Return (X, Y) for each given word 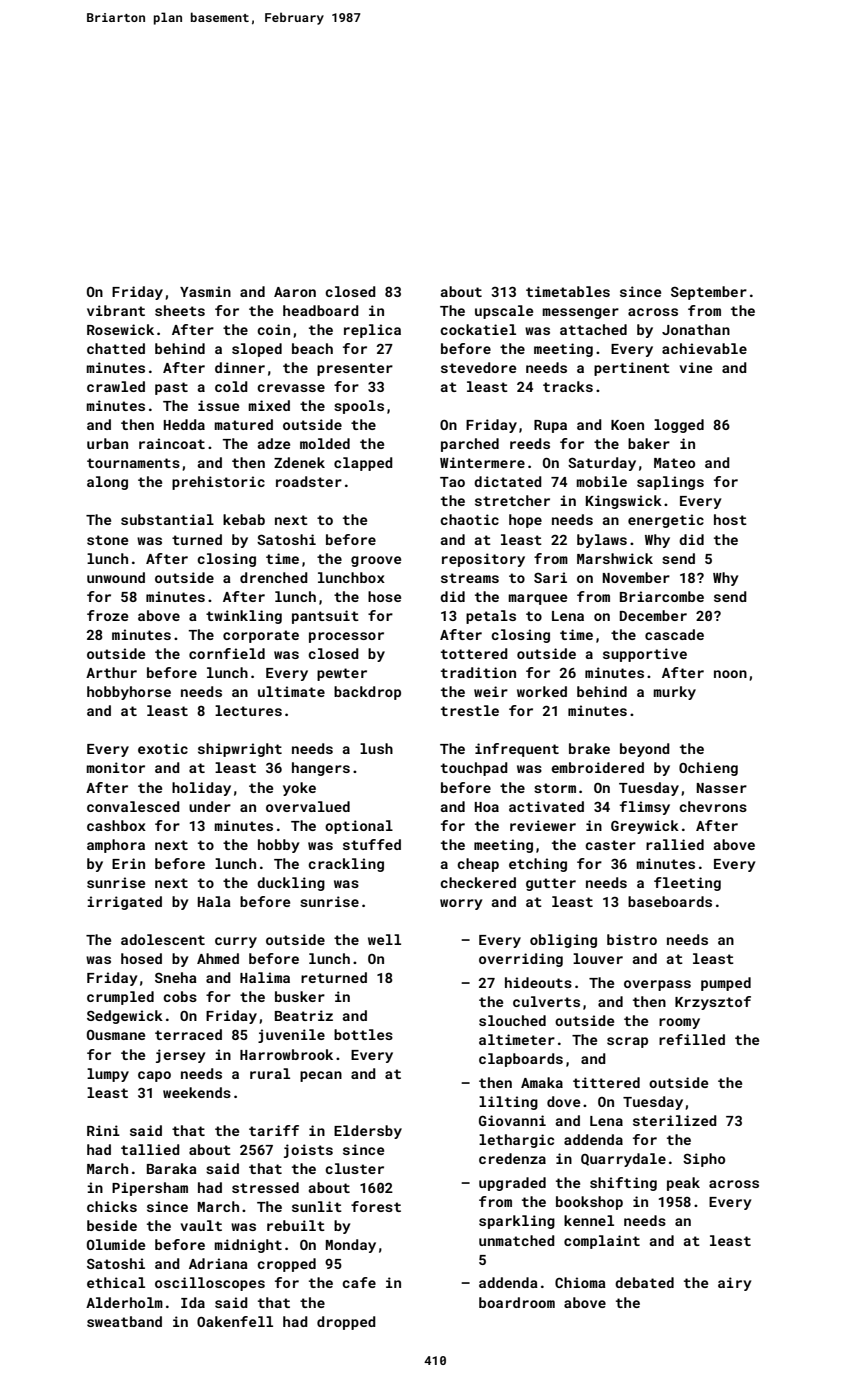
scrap (627, 1042)
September (709, 293)
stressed (265, 1187)
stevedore (478, 367)
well (384, 939)
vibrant (116, 310)
